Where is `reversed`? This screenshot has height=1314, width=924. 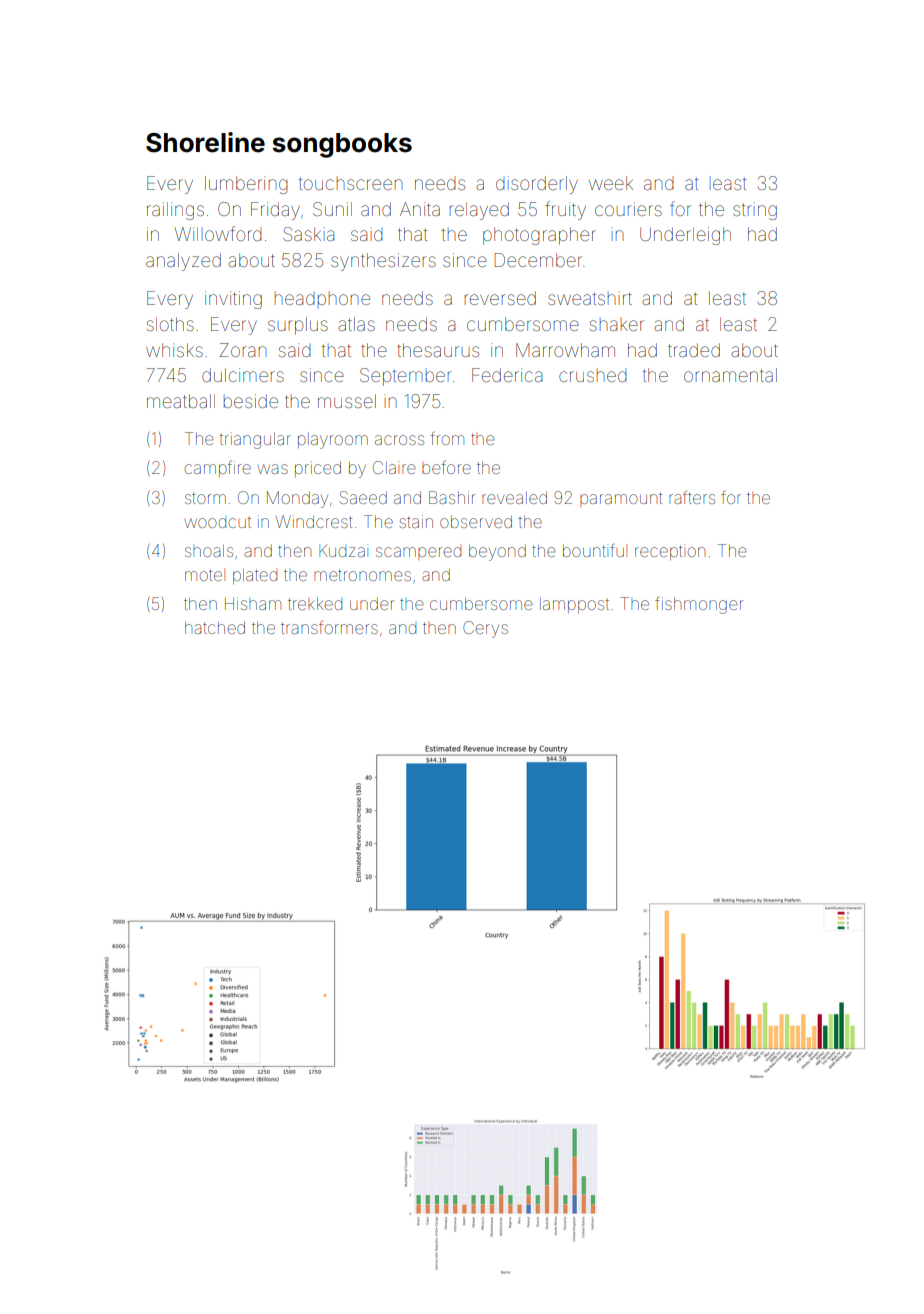 reversed is located at coordinates (500, 298).
